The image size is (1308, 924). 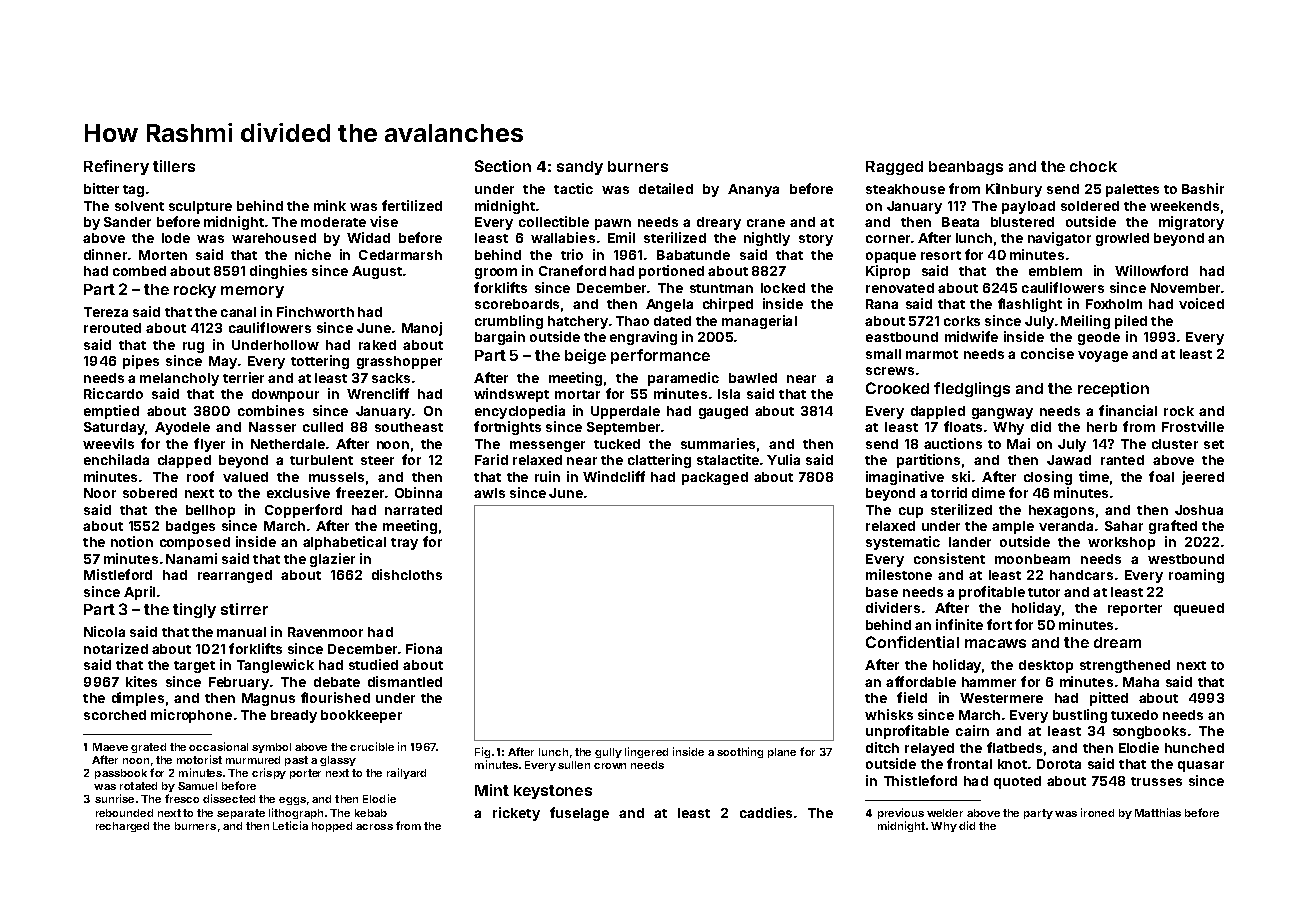 I want to click on dinghies, so click(x=278, y=272).
